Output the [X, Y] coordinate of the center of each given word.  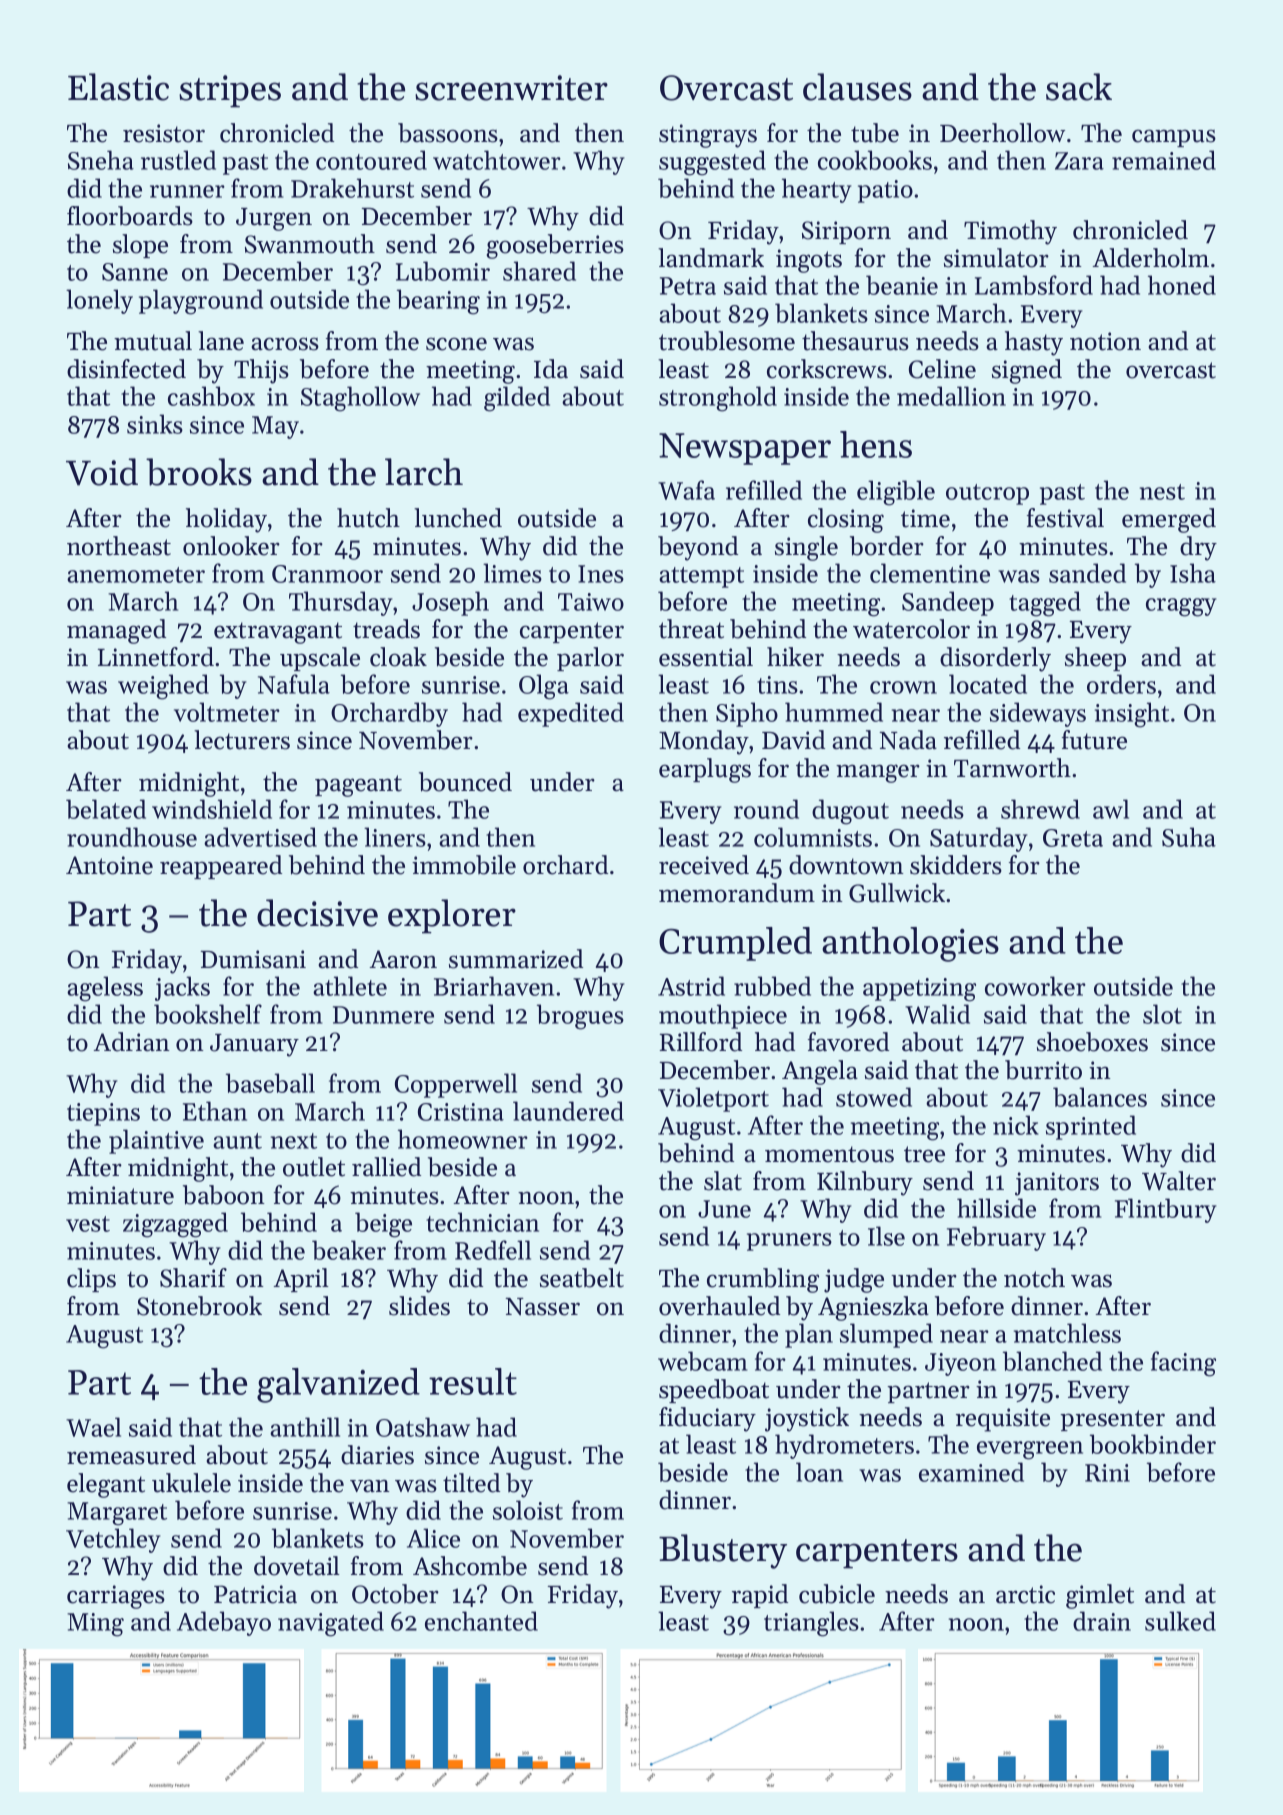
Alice [433, 1538]
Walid [937, 1014]
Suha [1189, 837]
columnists [813, 837]
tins [777, 685]
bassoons [448, 133]
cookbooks [875, 160]
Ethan [215, 1111]
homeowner [463, 1139]
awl [1111, 809]
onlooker [231, 546]
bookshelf [208, 1014]
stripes [230, 91]
